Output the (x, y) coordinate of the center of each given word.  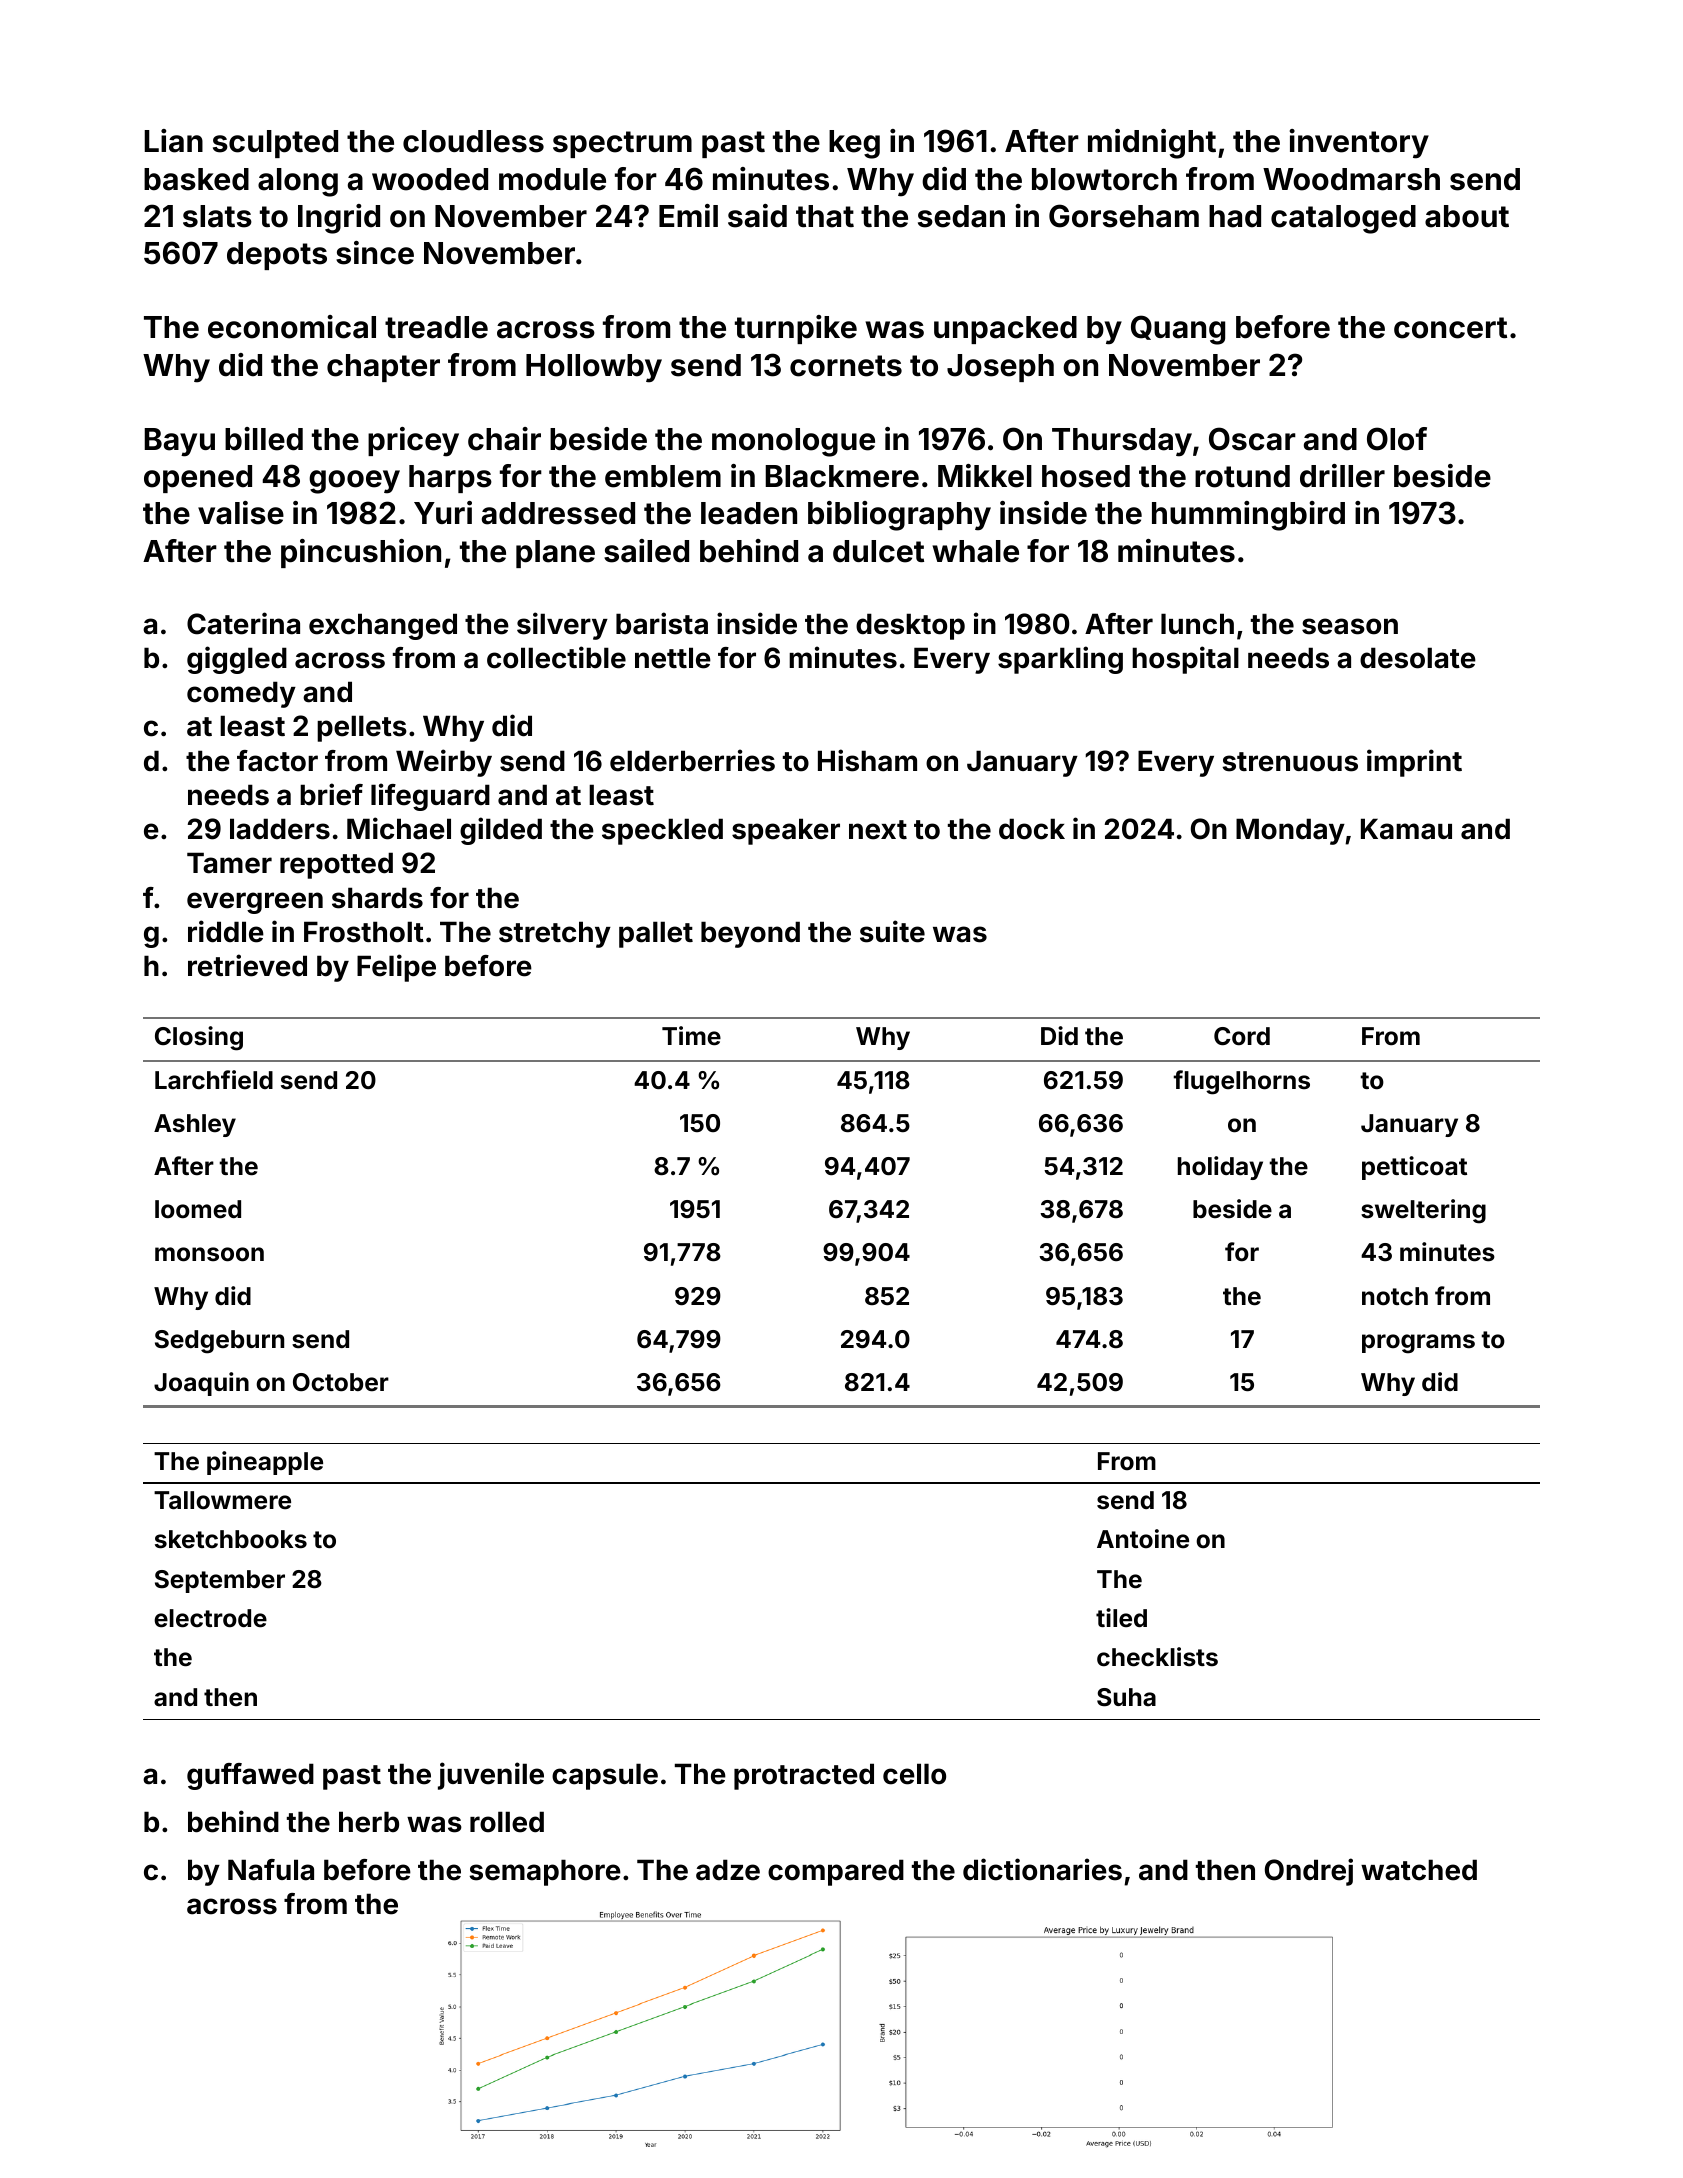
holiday (1220, 1168)
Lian (173, 141)
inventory (1359, 144)
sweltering (1423, 1211)
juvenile (491, 1776)
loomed (198, 1209)
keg (854, 144)
